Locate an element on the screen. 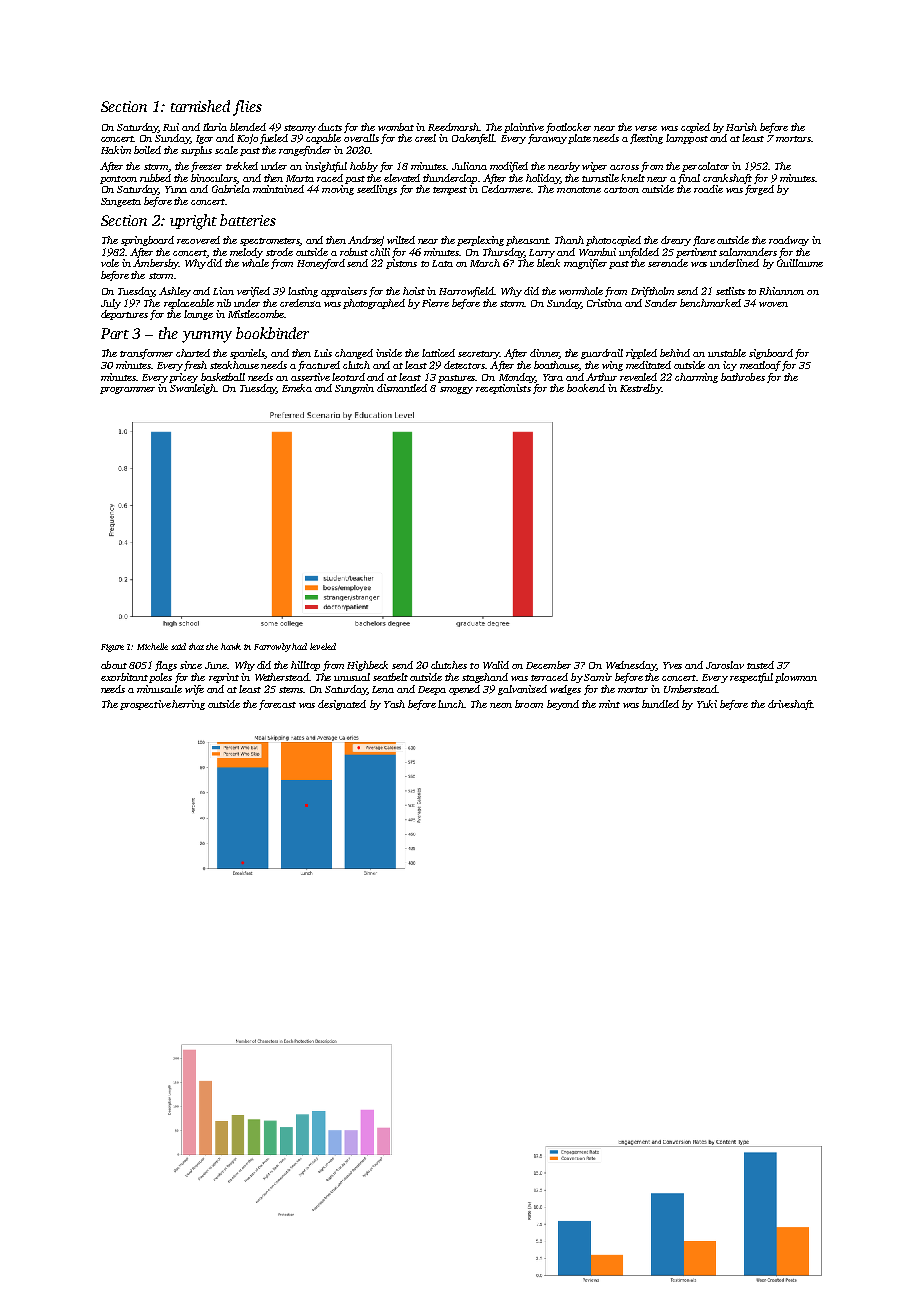  Michelle is located at coordinates (152, 646).
